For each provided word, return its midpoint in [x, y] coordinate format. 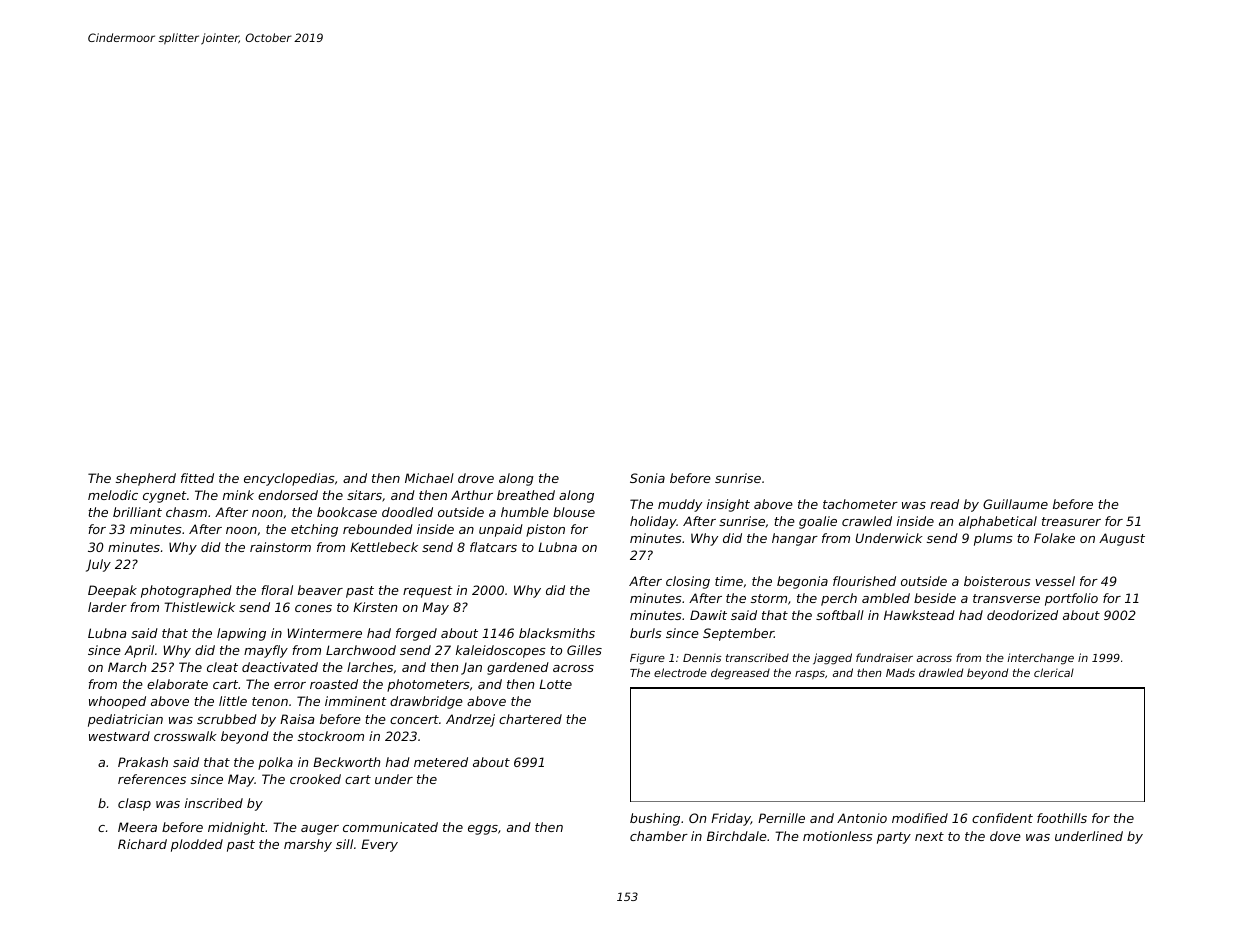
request [428, 592]
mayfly [266, 651]
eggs [483, 830]
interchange [1040, 659]
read [944, 504]
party [894, 838]
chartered [530, 719]
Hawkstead [919, 615]
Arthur [472, 495]
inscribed [214, 803]
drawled [941, 672]
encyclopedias [289, 479]
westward [119, 736]
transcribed [757, 657]
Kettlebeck [384, 547]
